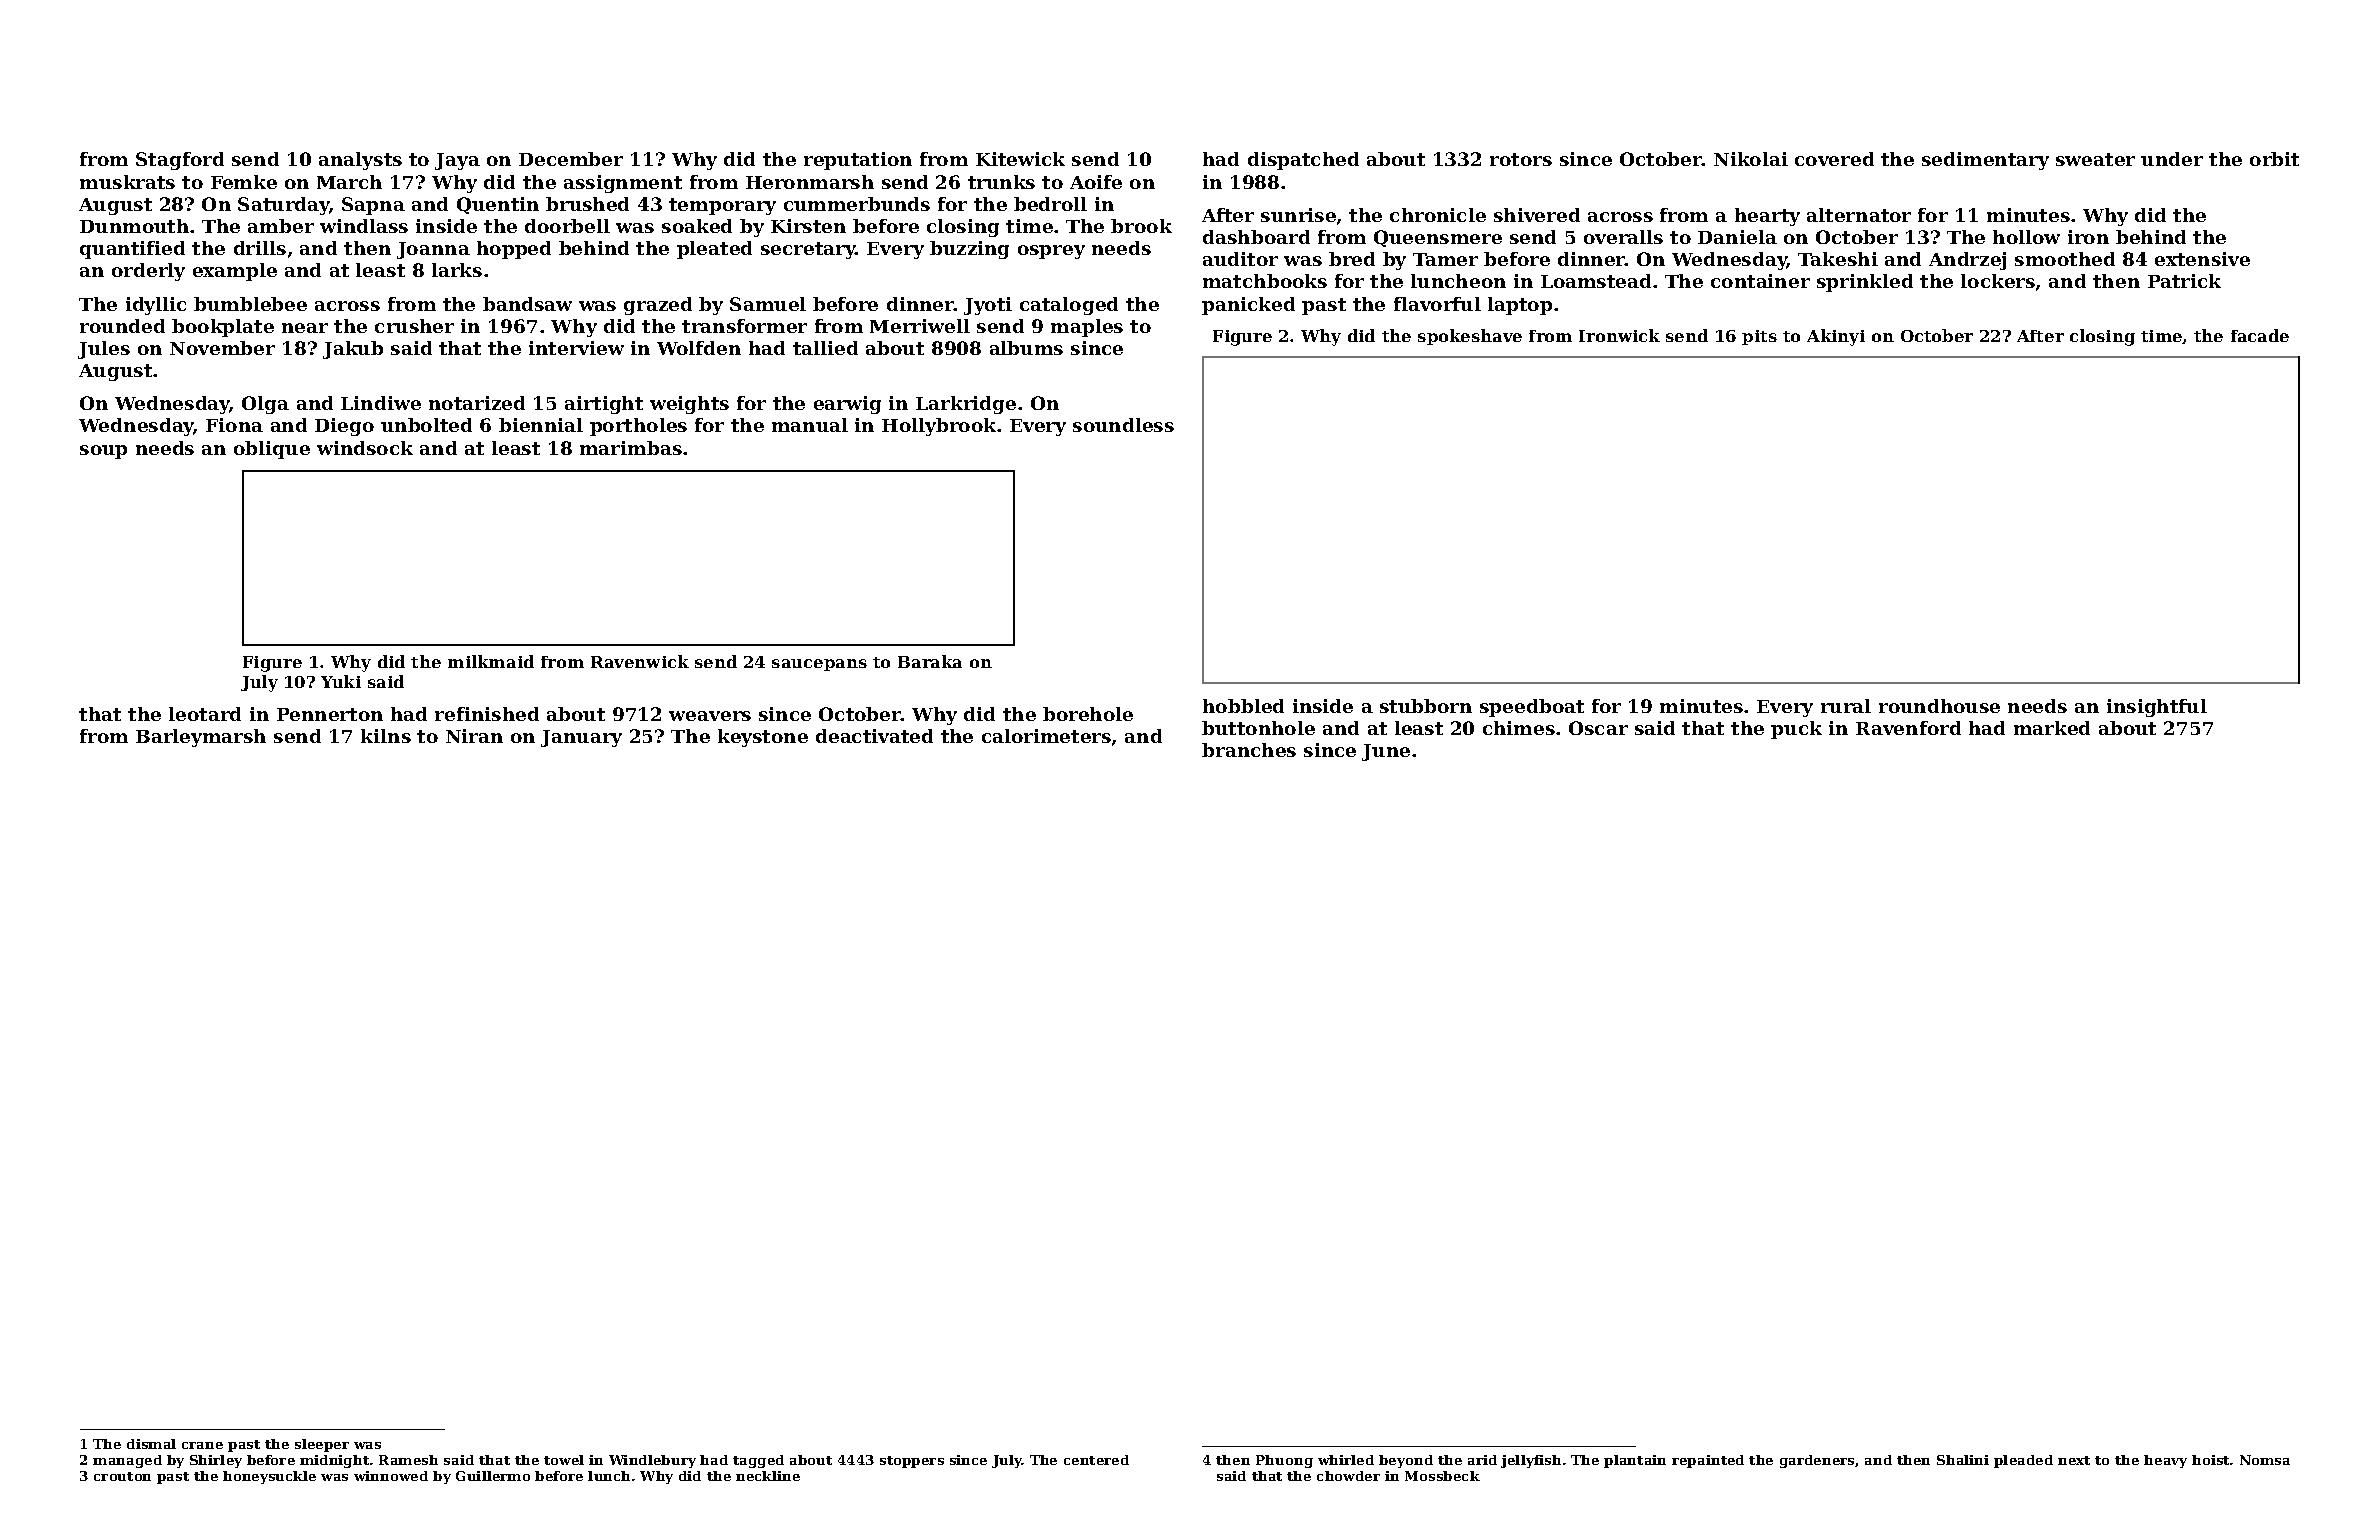  What do you see at coordinates (1759, 337) in the document?
I see `pits` at bounding box center [1759, 337].
